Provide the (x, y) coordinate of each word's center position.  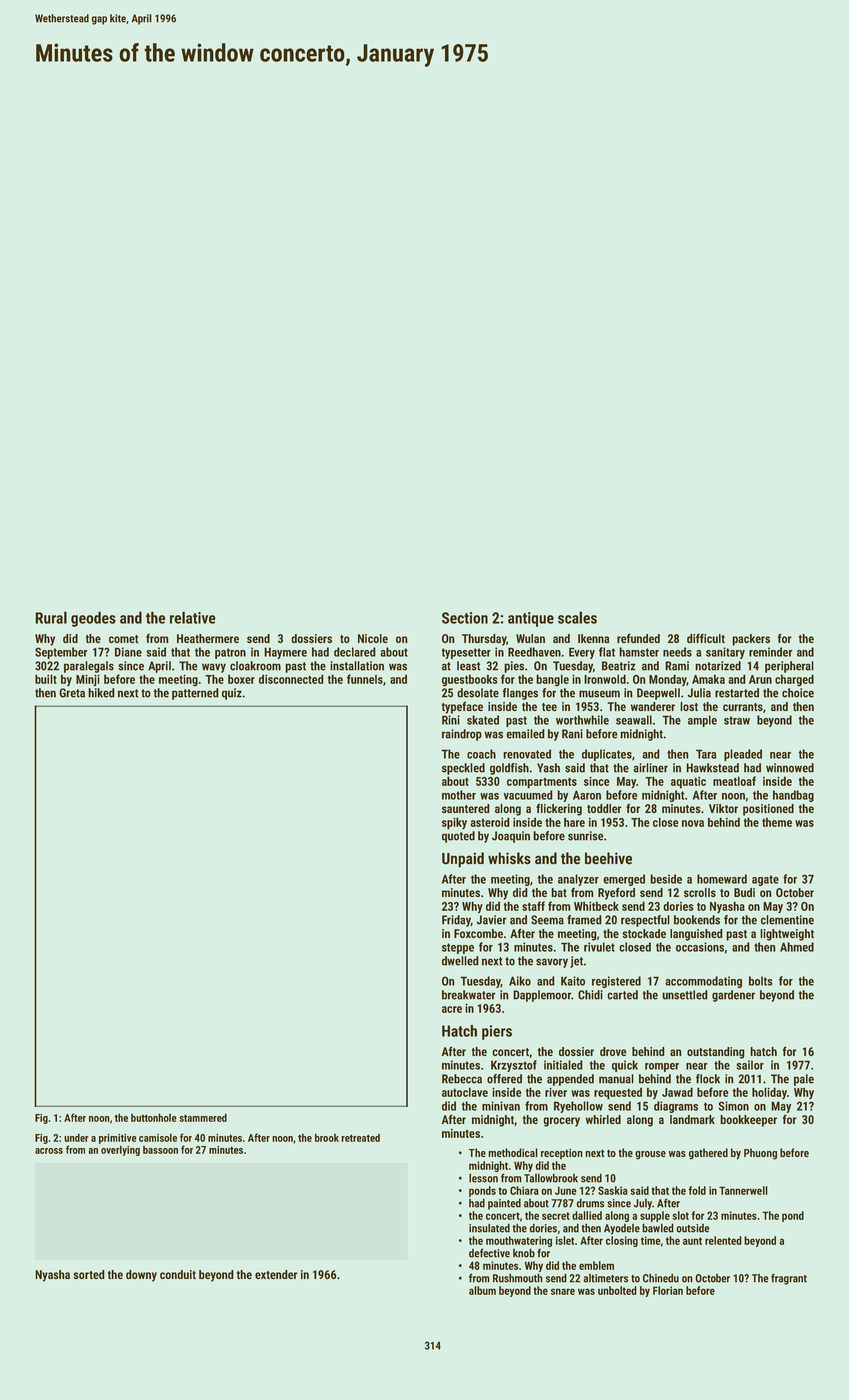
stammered (203, 1117)
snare (563, 1291)
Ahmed (797, 947)
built (46, 679)
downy (141, 1276)
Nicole (373, 638)
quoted (458, 837)
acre (452, 1009)
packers (751, 640)
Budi (744, 892)
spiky (454, 823)
